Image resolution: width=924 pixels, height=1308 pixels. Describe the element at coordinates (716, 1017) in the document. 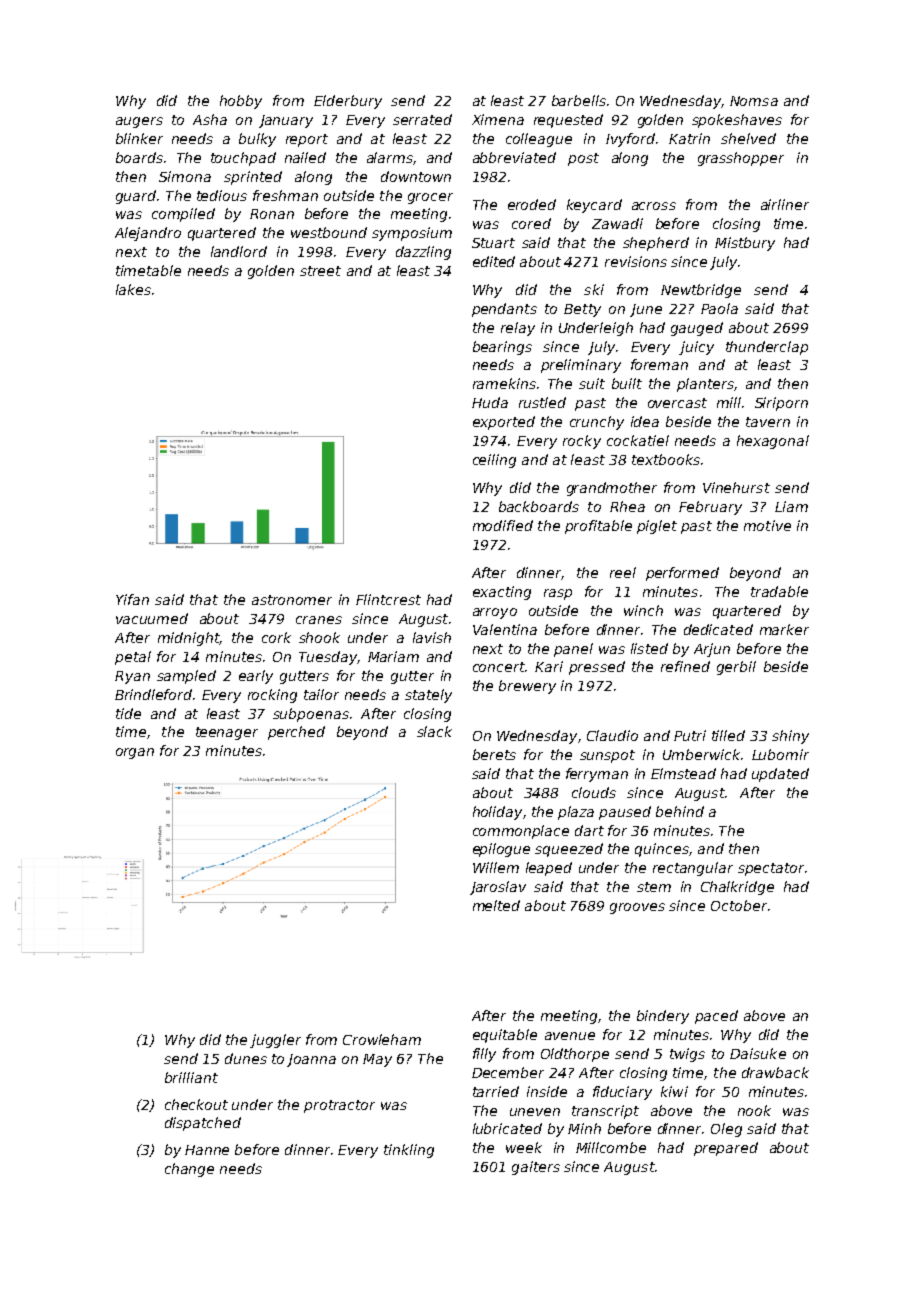

I see `paced` at that location.
